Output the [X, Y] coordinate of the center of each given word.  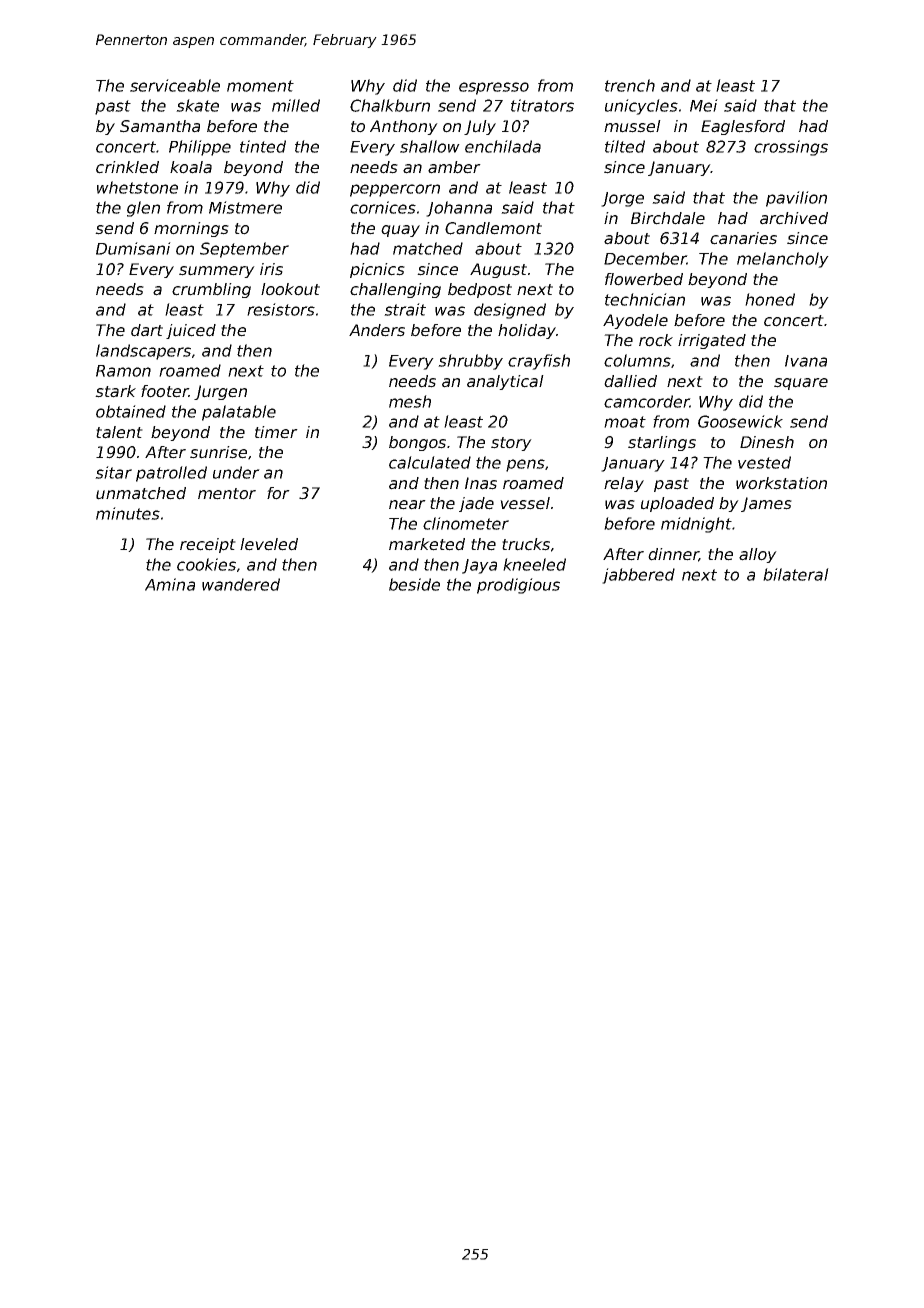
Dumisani [133, 248]
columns [637, 360]
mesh [410, 401]
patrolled [171, 474]
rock [656, 340]
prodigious [518, 586]
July [480, 127]
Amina [170, 584]
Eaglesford [743, 127]
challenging [395, 290]
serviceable [175, 85]
